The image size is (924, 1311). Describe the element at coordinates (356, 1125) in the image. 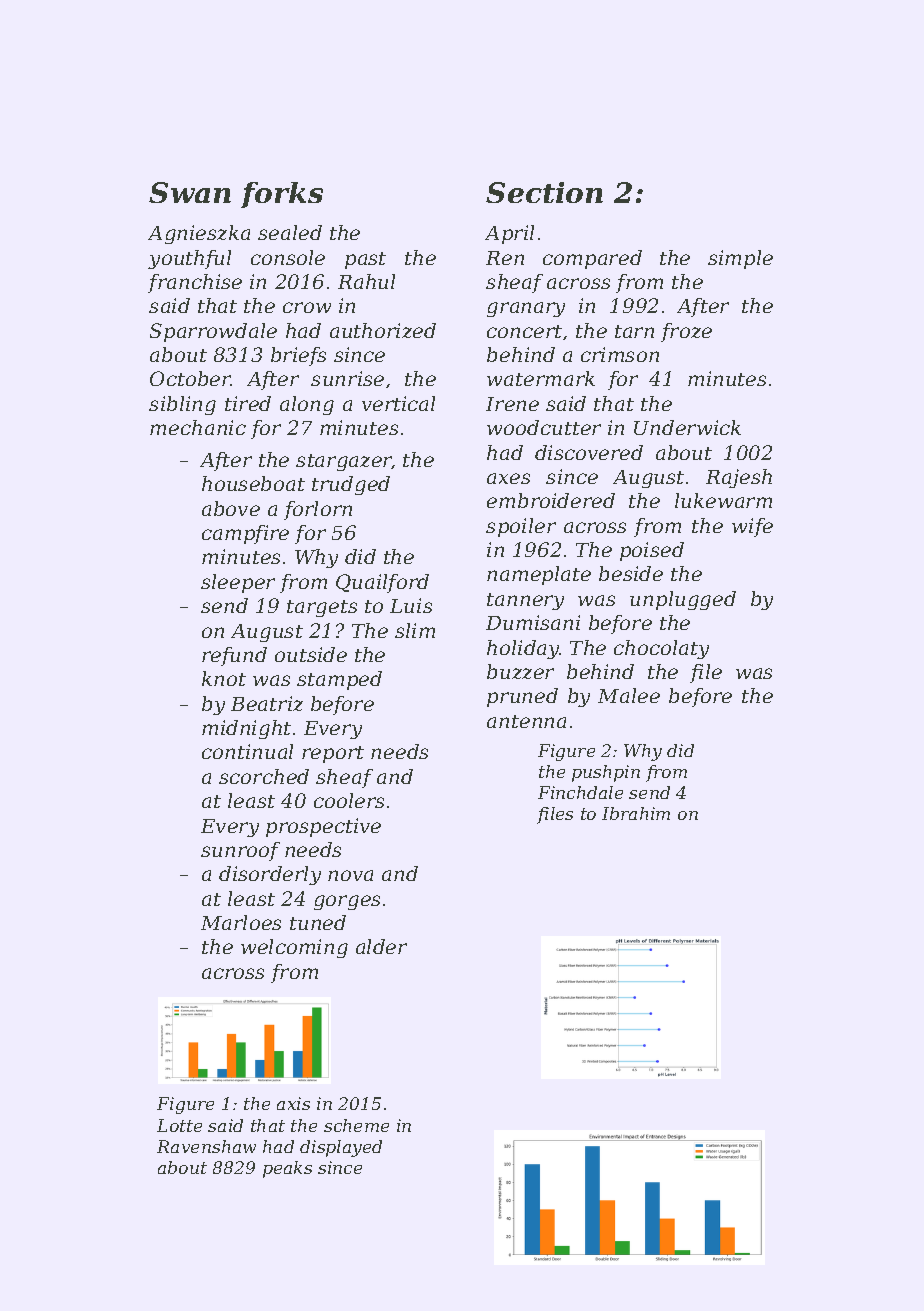

I see `scheme` at that location.
